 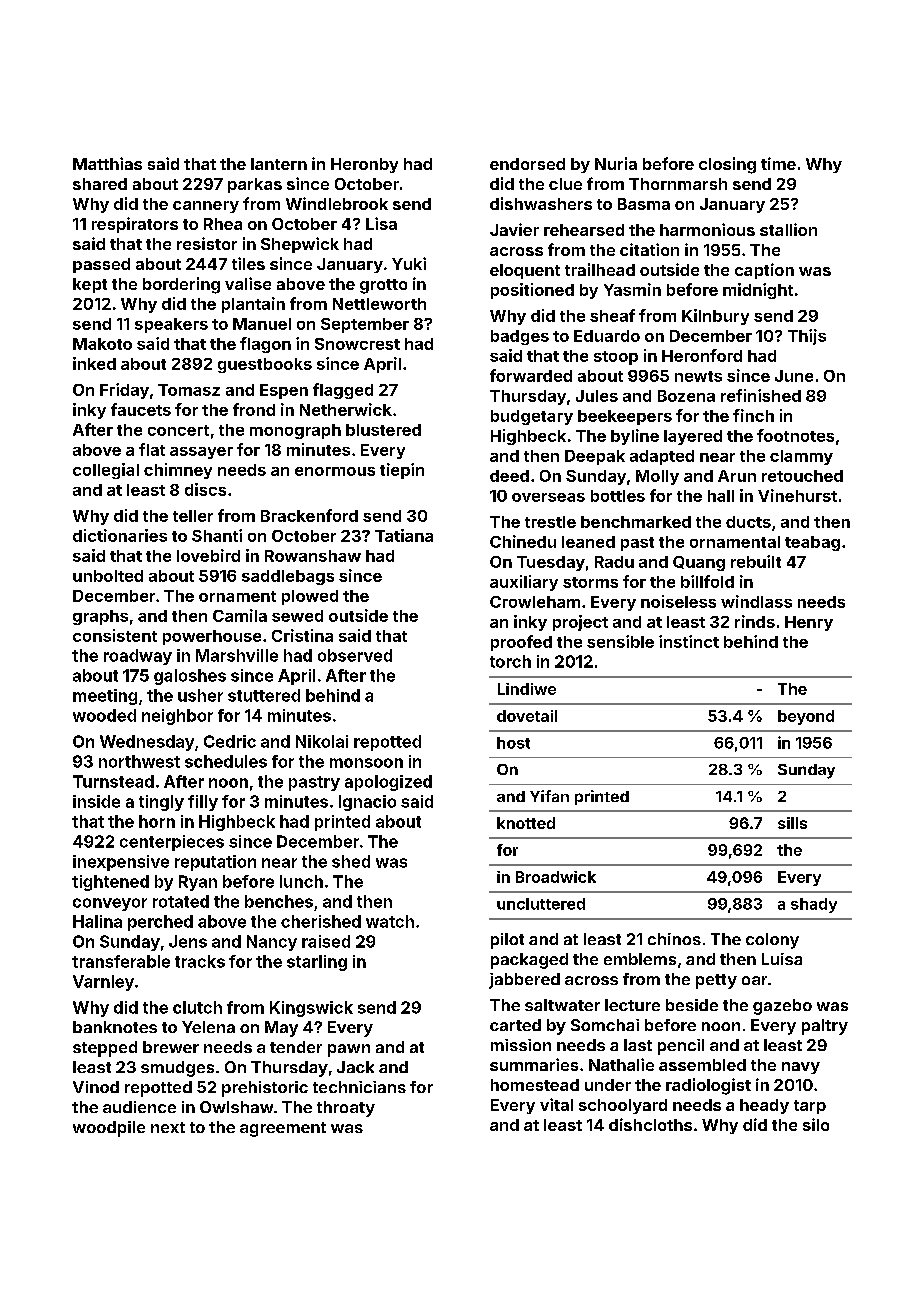 I want to click on Heronby, so click(x=364, y=165).
